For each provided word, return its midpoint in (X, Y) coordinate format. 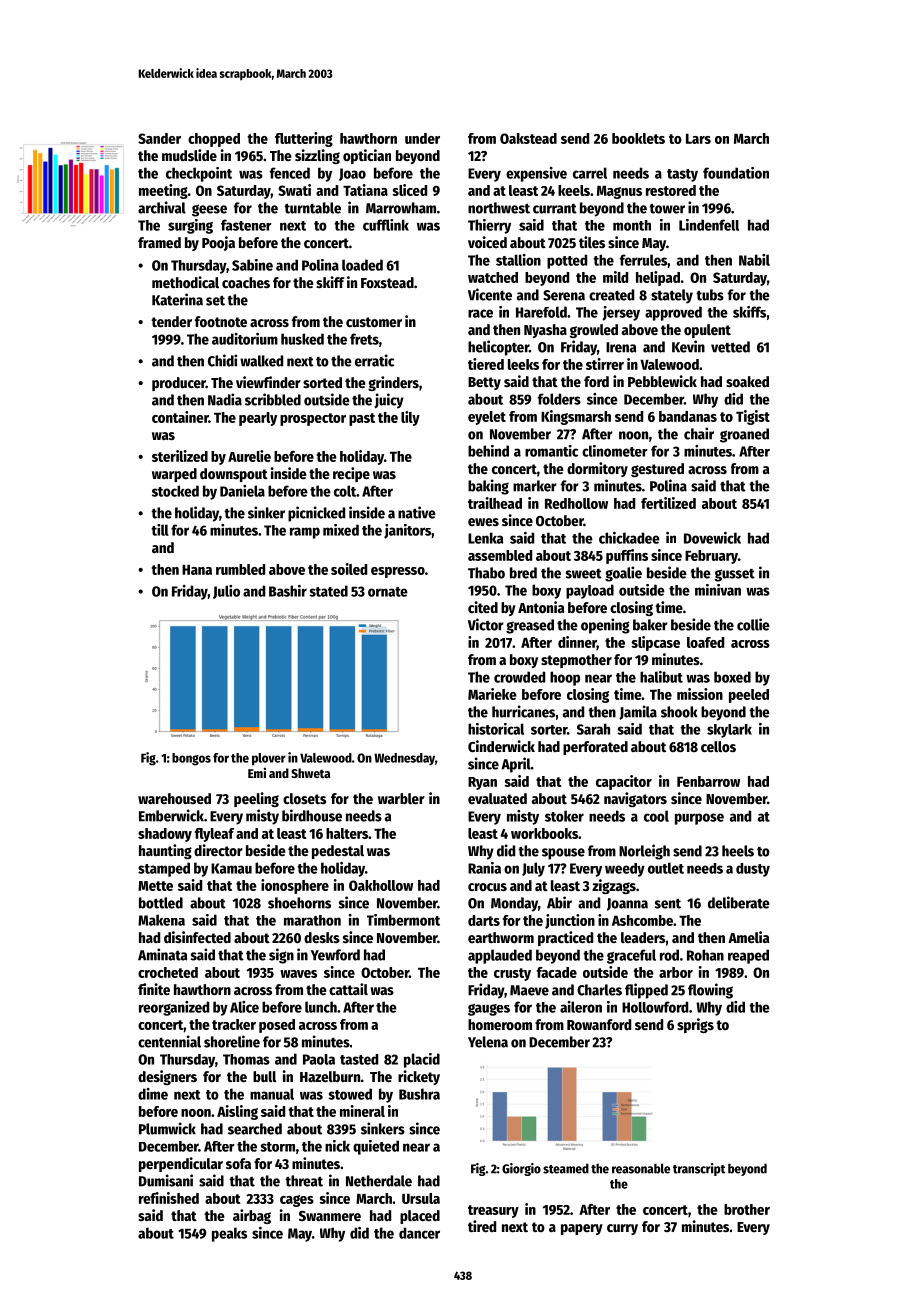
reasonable (641, 1168)
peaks (229, 1234)
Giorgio (521, 1169)
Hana (197, 570)
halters (347, 833)
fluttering (304, 139)
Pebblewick (662, 381)
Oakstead (528, 138)
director (218, 850)
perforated (595, 748)
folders (559, 399)
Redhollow (576, 503)
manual (272, 1094)
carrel (590, 173)
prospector (313, 419)
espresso (398, 572)
